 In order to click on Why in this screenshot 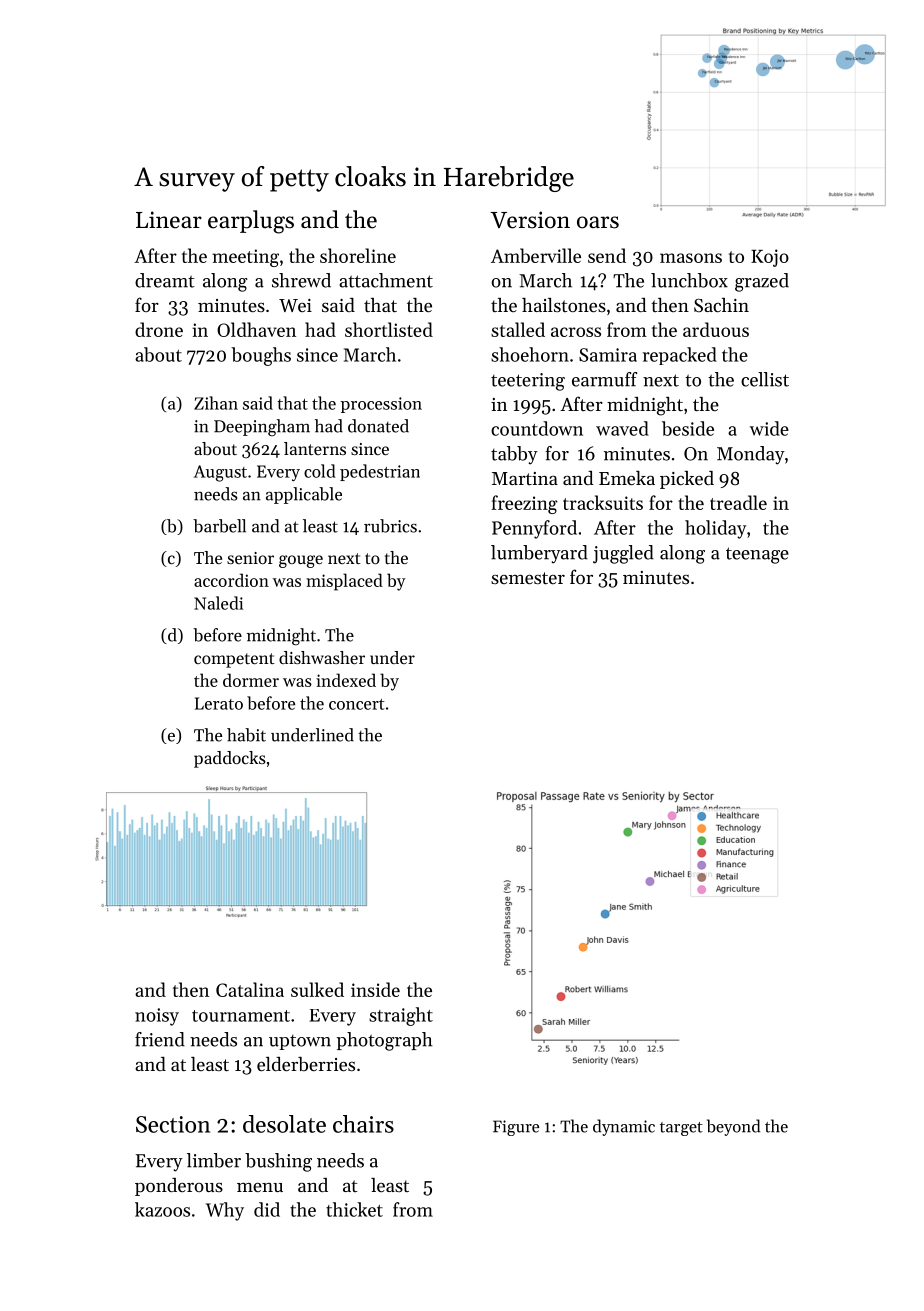, I will do `click(225, 1211)`.
